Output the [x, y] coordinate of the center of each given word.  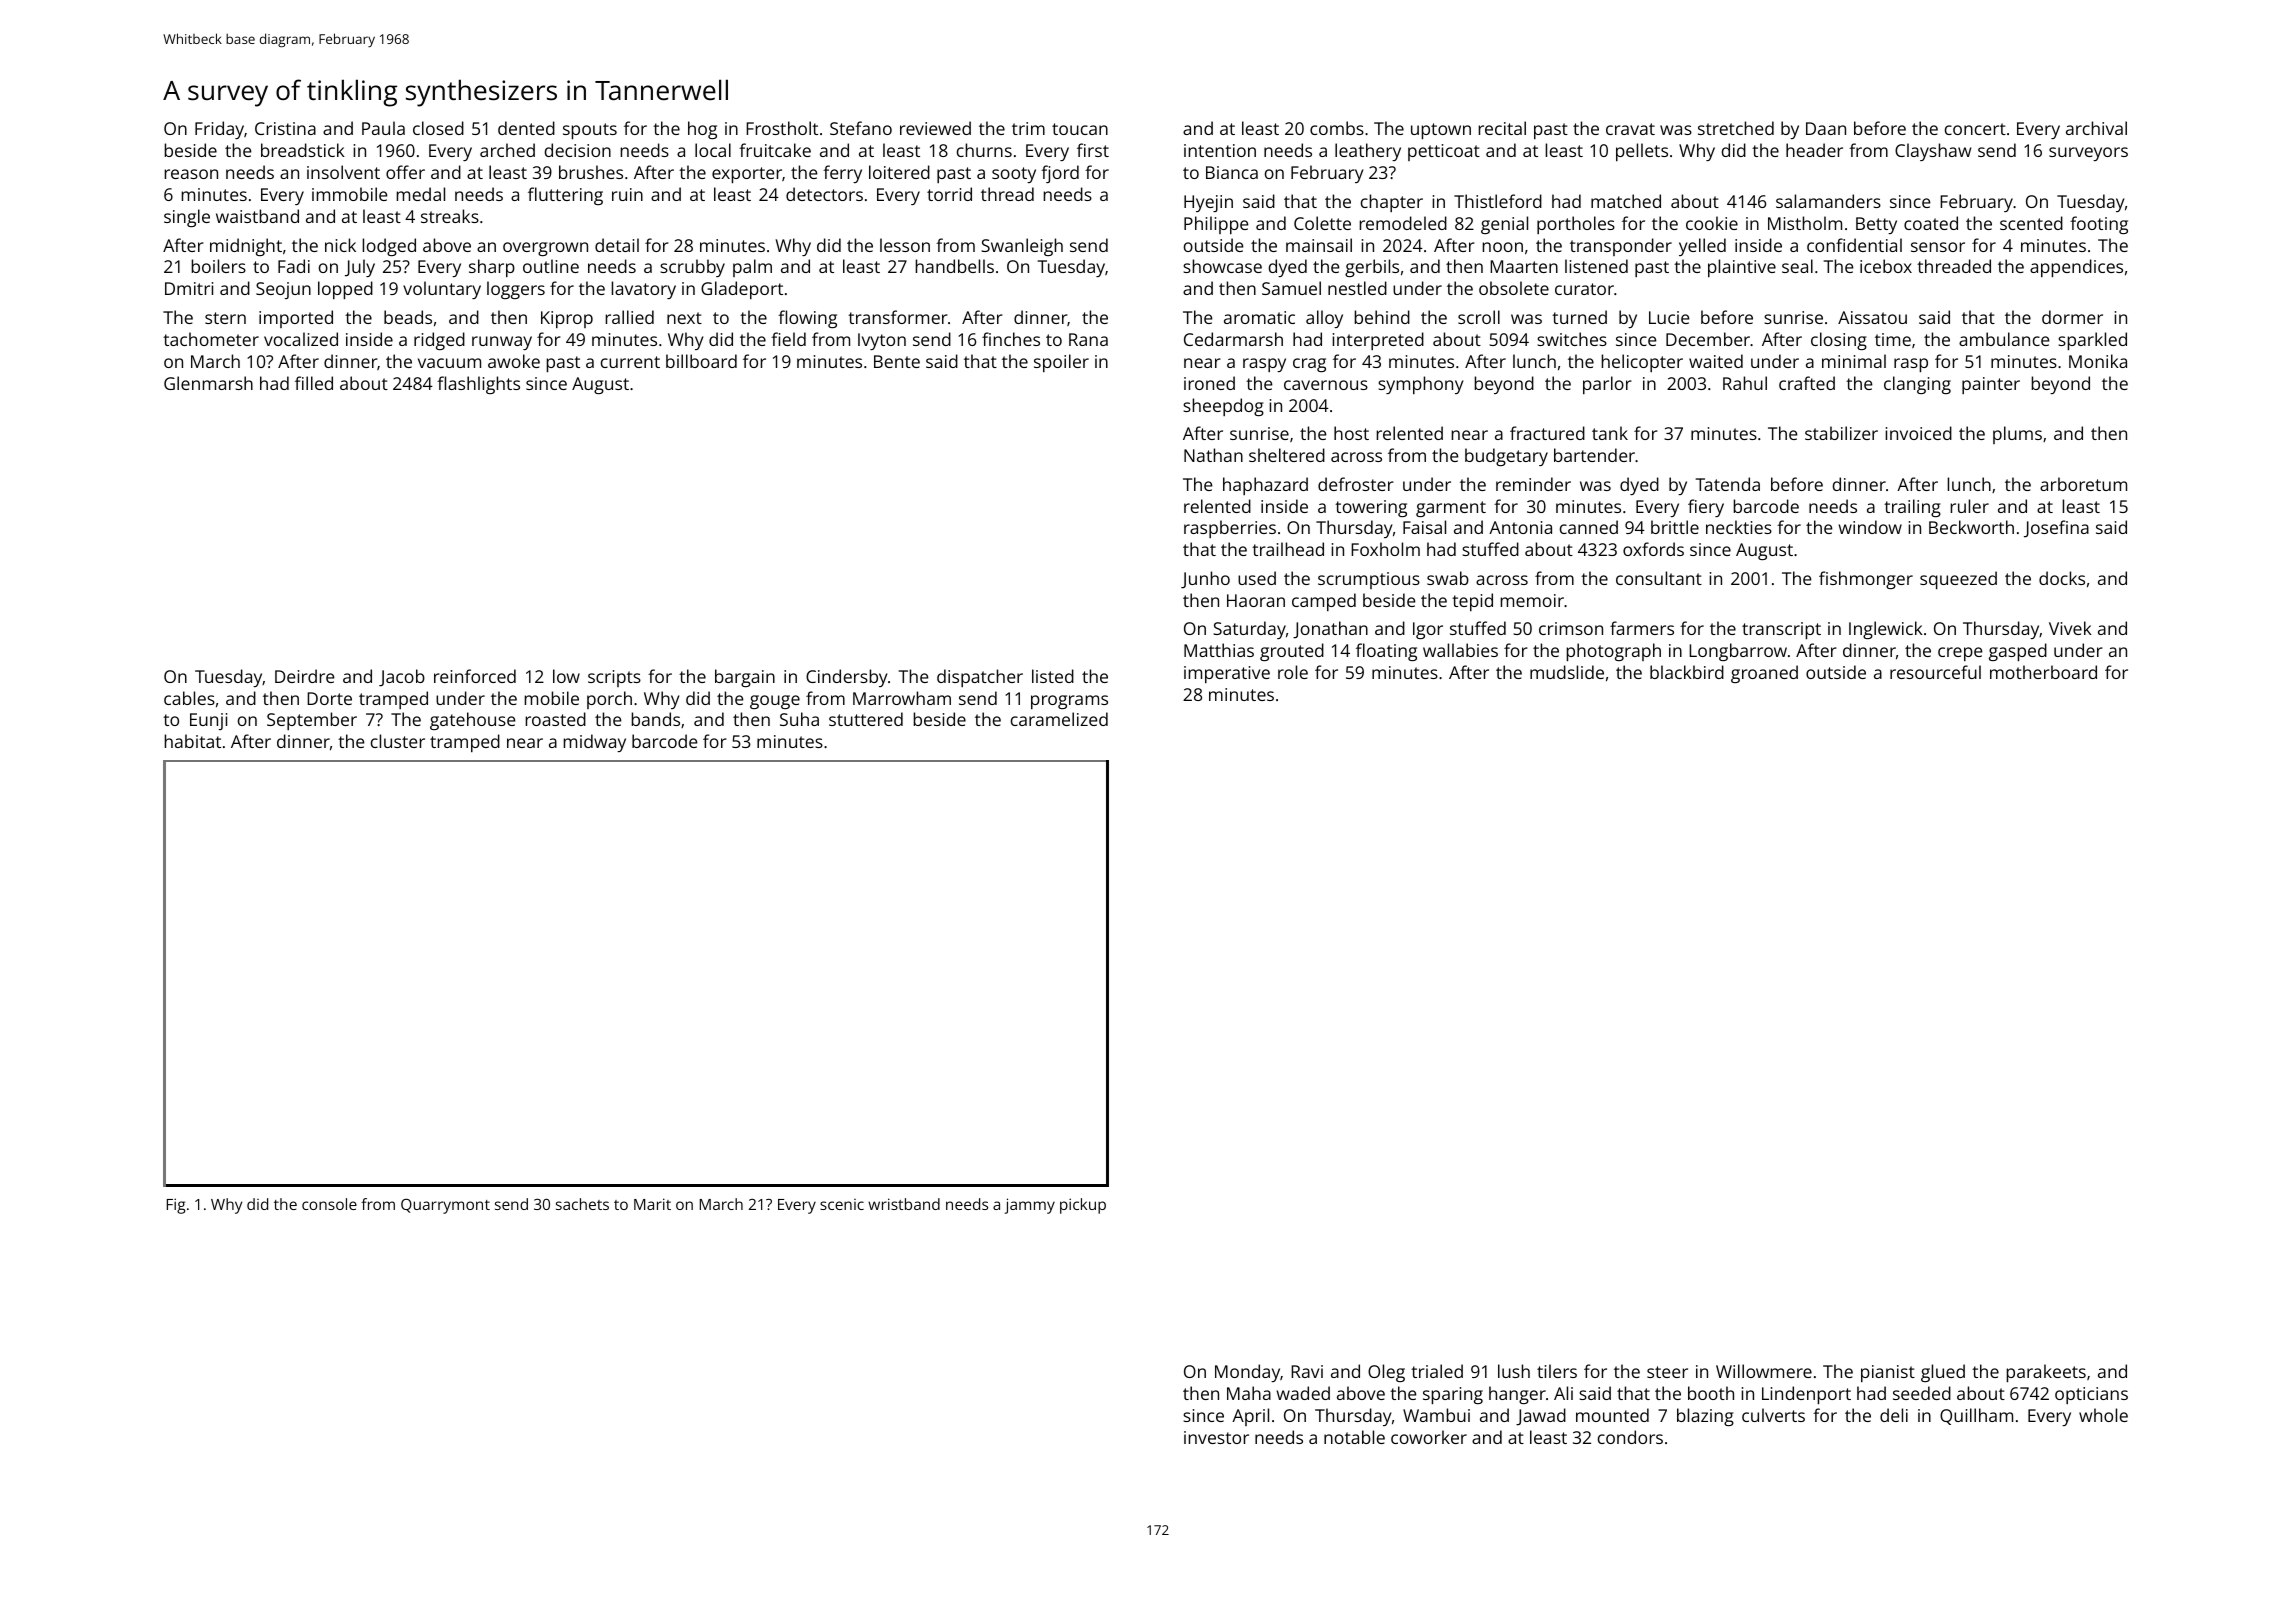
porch [609, 700]
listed [1053, 676]
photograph [1613, 652]
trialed [1437, 1371]
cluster [398, 741]
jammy [1030, 1206]
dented [526, 128]
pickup [1083, 1206]
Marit [652, 1204]
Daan [1826, 128]
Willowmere [1764, 1371]
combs [1337, 128]
